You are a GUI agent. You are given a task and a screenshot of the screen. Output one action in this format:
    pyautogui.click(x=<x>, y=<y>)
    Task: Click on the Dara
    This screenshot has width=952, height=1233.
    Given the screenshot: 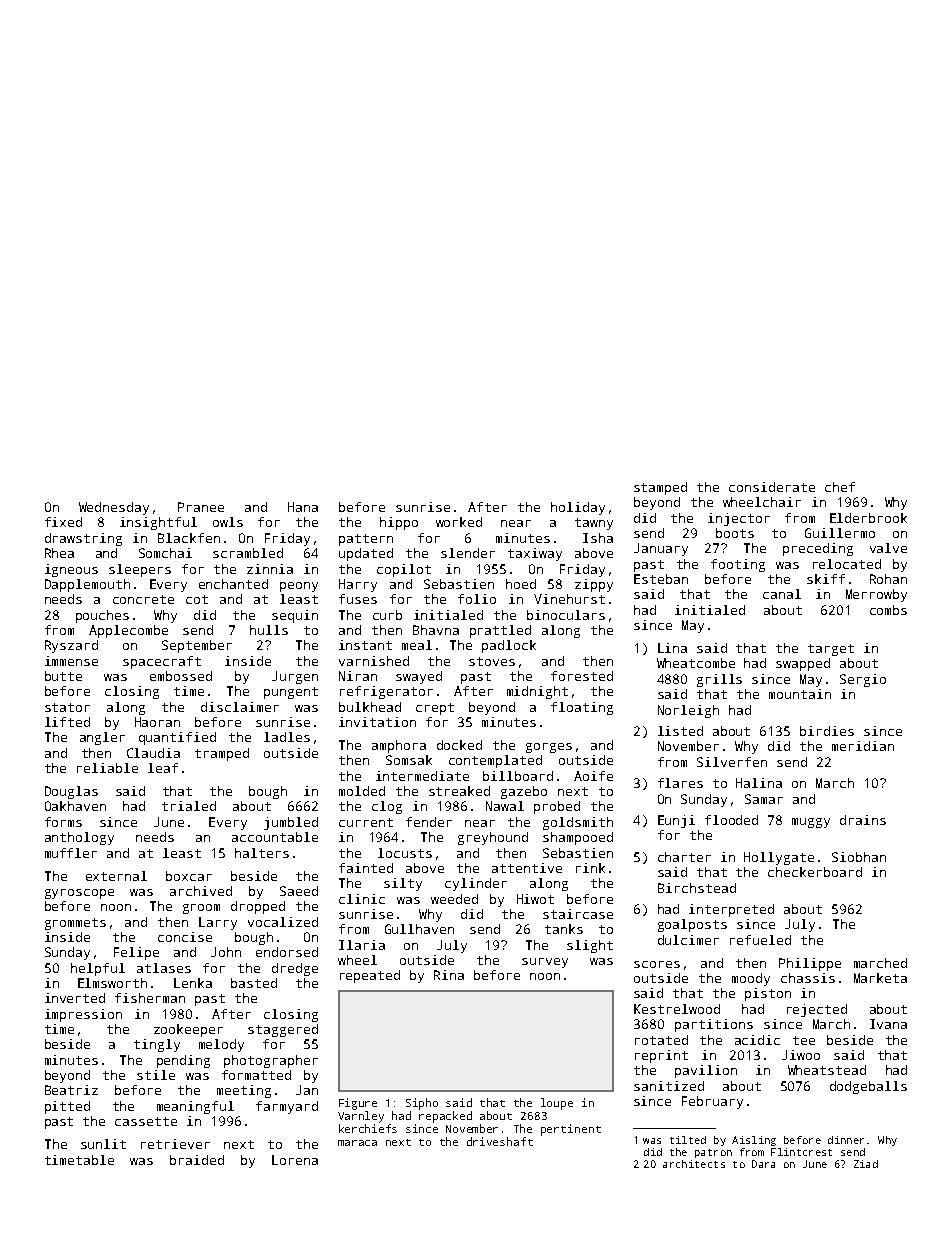 What is the action you would take?
    pyautogui.click(x=763, y=1164)
